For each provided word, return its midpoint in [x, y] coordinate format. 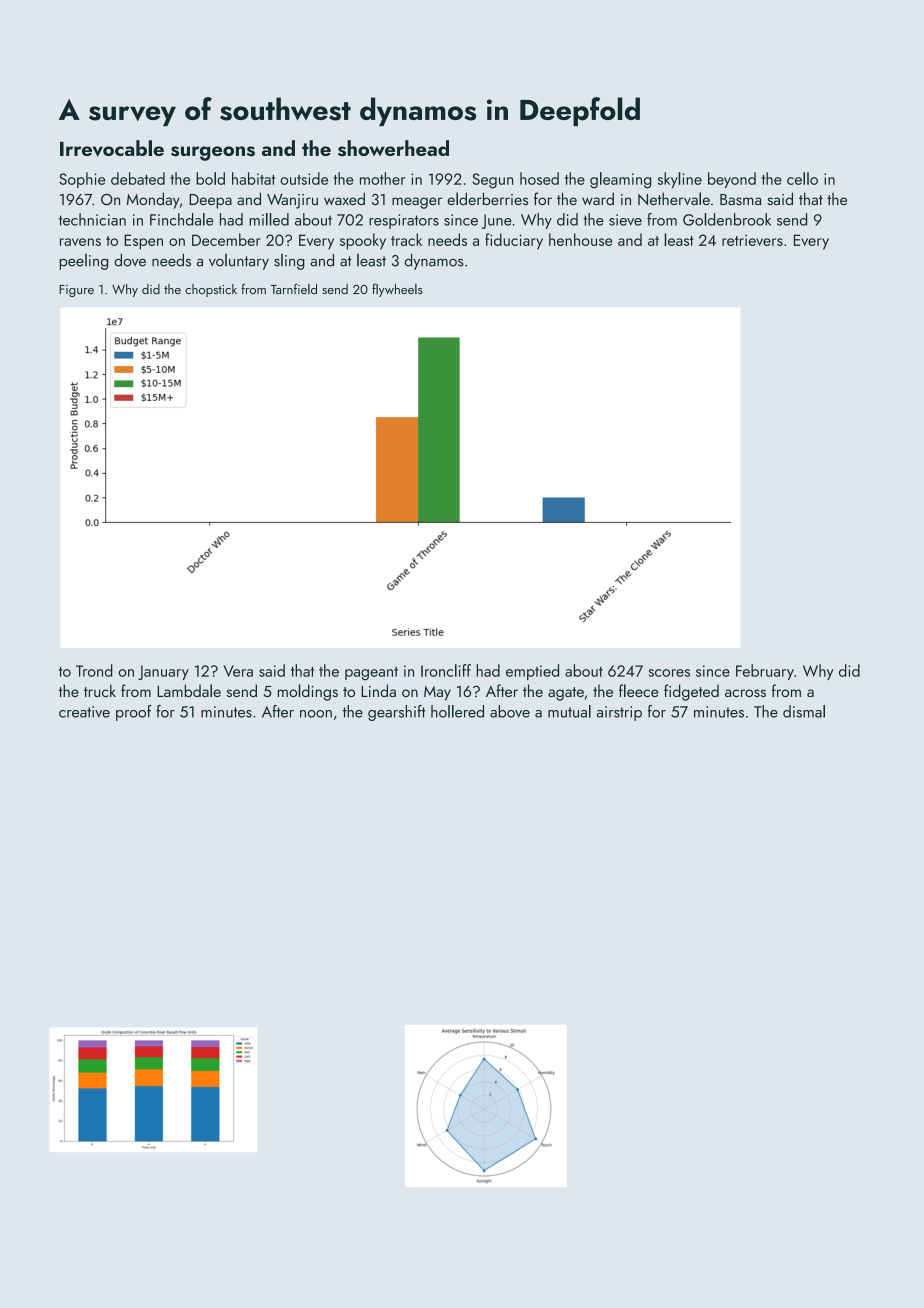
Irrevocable [112, 148]
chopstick [211, 290]
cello [802, 178]
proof [134, 713]
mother [382, 178]
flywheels [397, 290]
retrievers [752, 240]
